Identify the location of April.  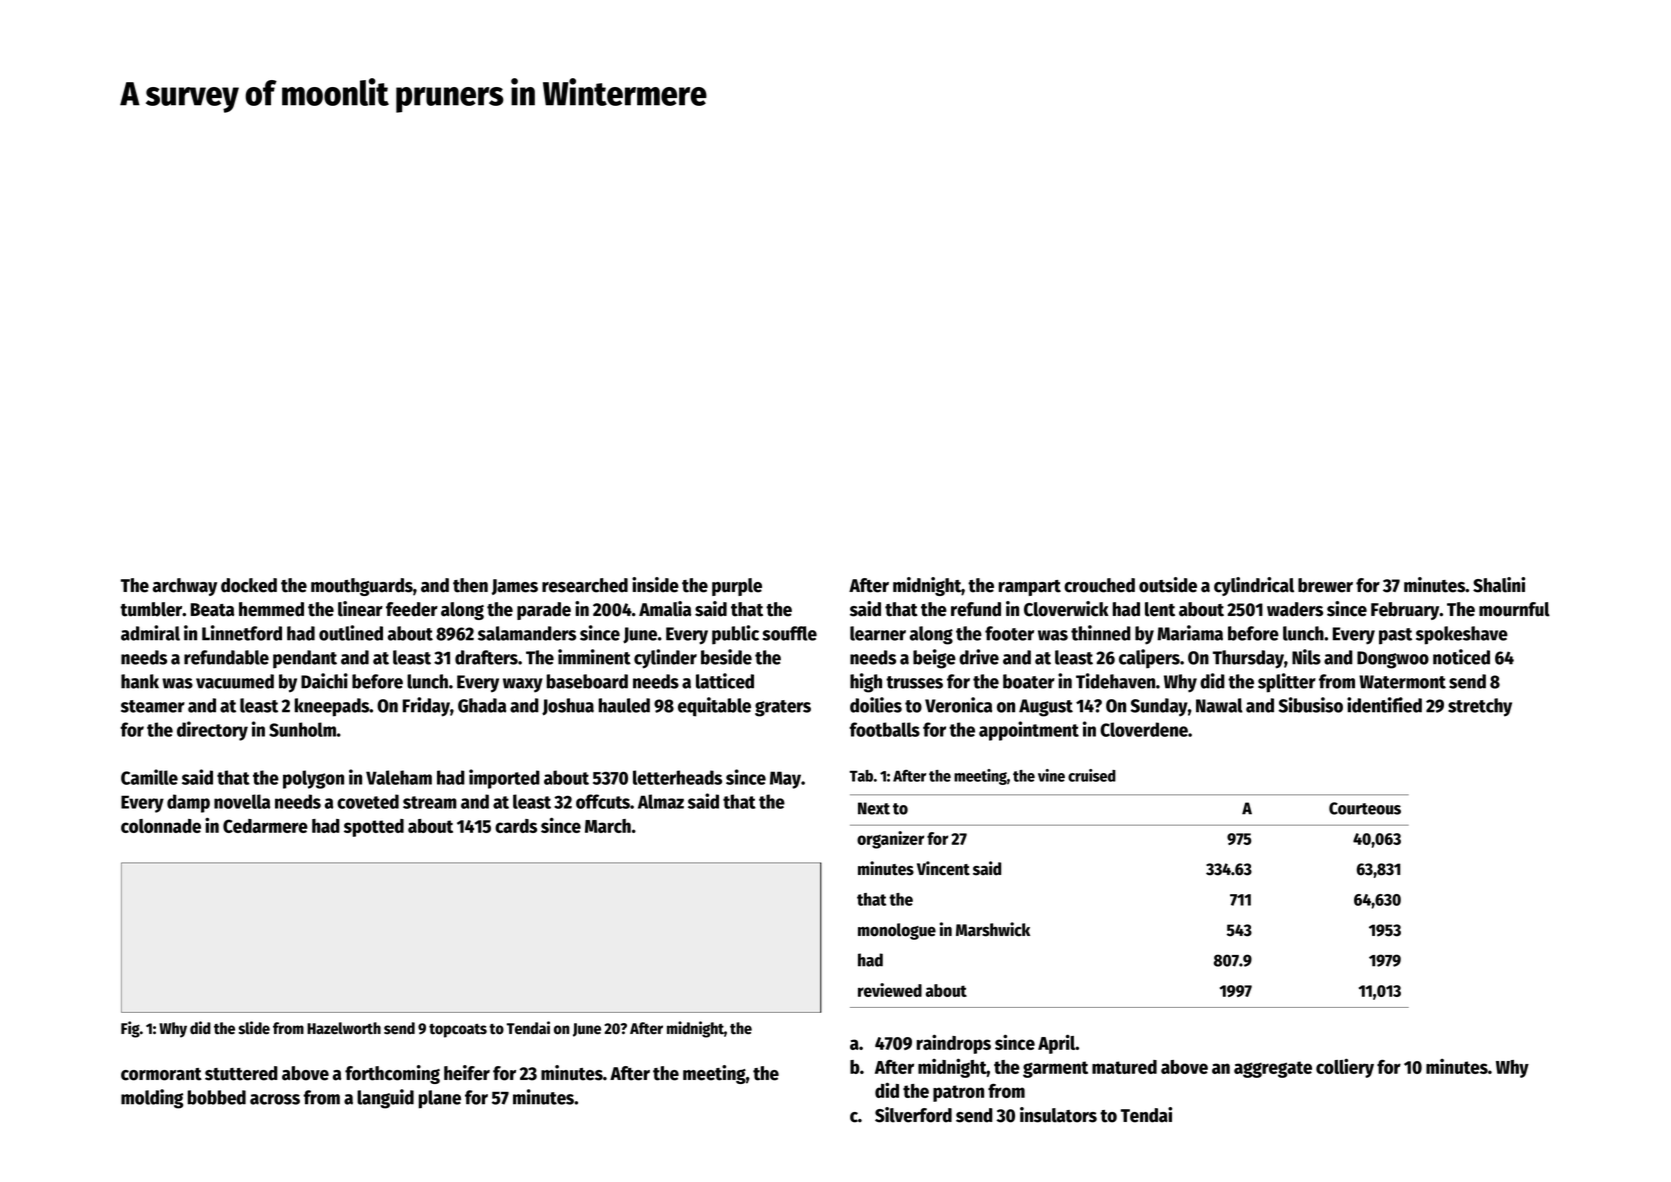
(1057, 1044).
